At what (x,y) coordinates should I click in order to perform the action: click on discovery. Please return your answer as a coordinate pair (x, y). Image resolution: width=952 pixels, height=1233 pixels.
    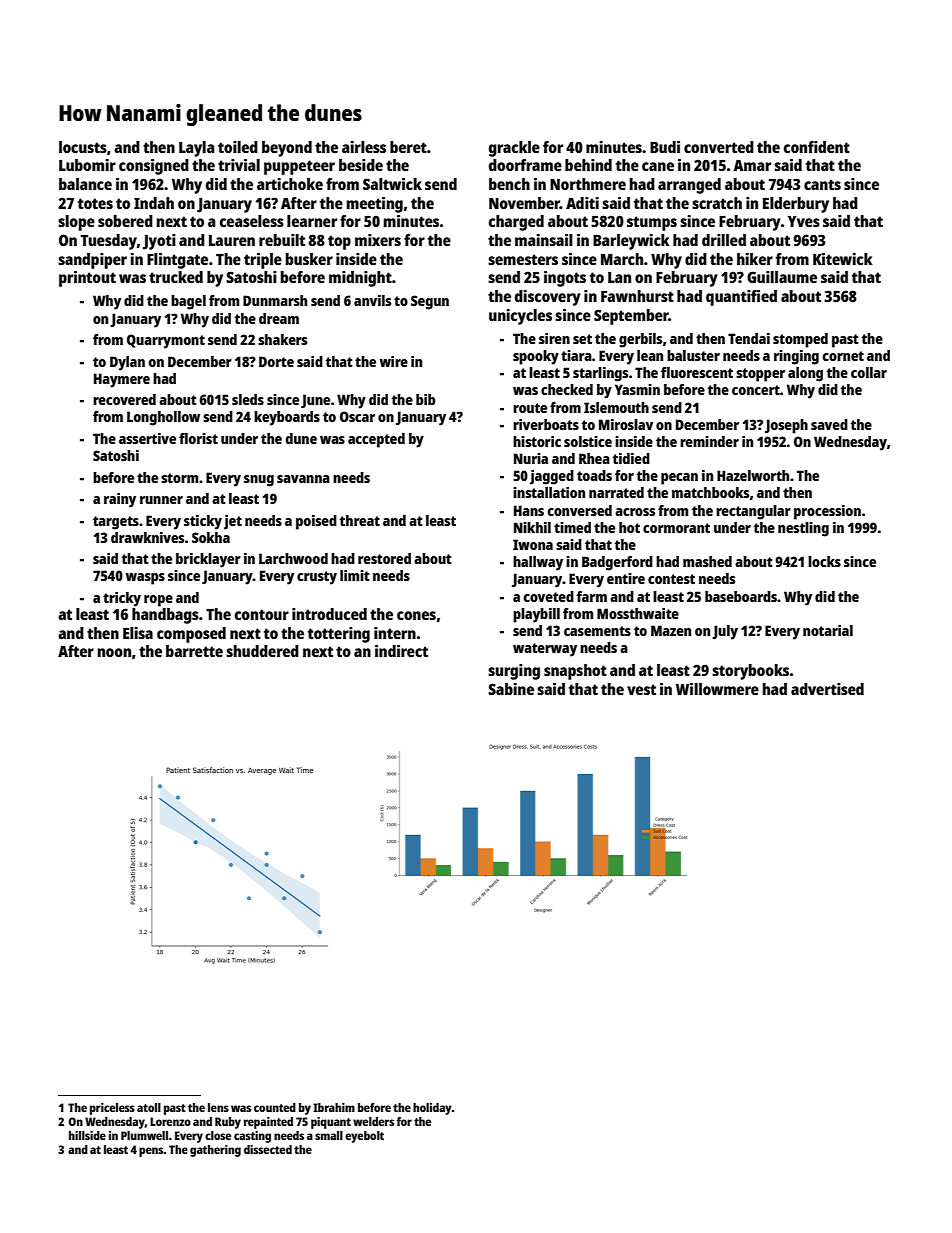
    Looking at the image, I should click on (548, 298).
